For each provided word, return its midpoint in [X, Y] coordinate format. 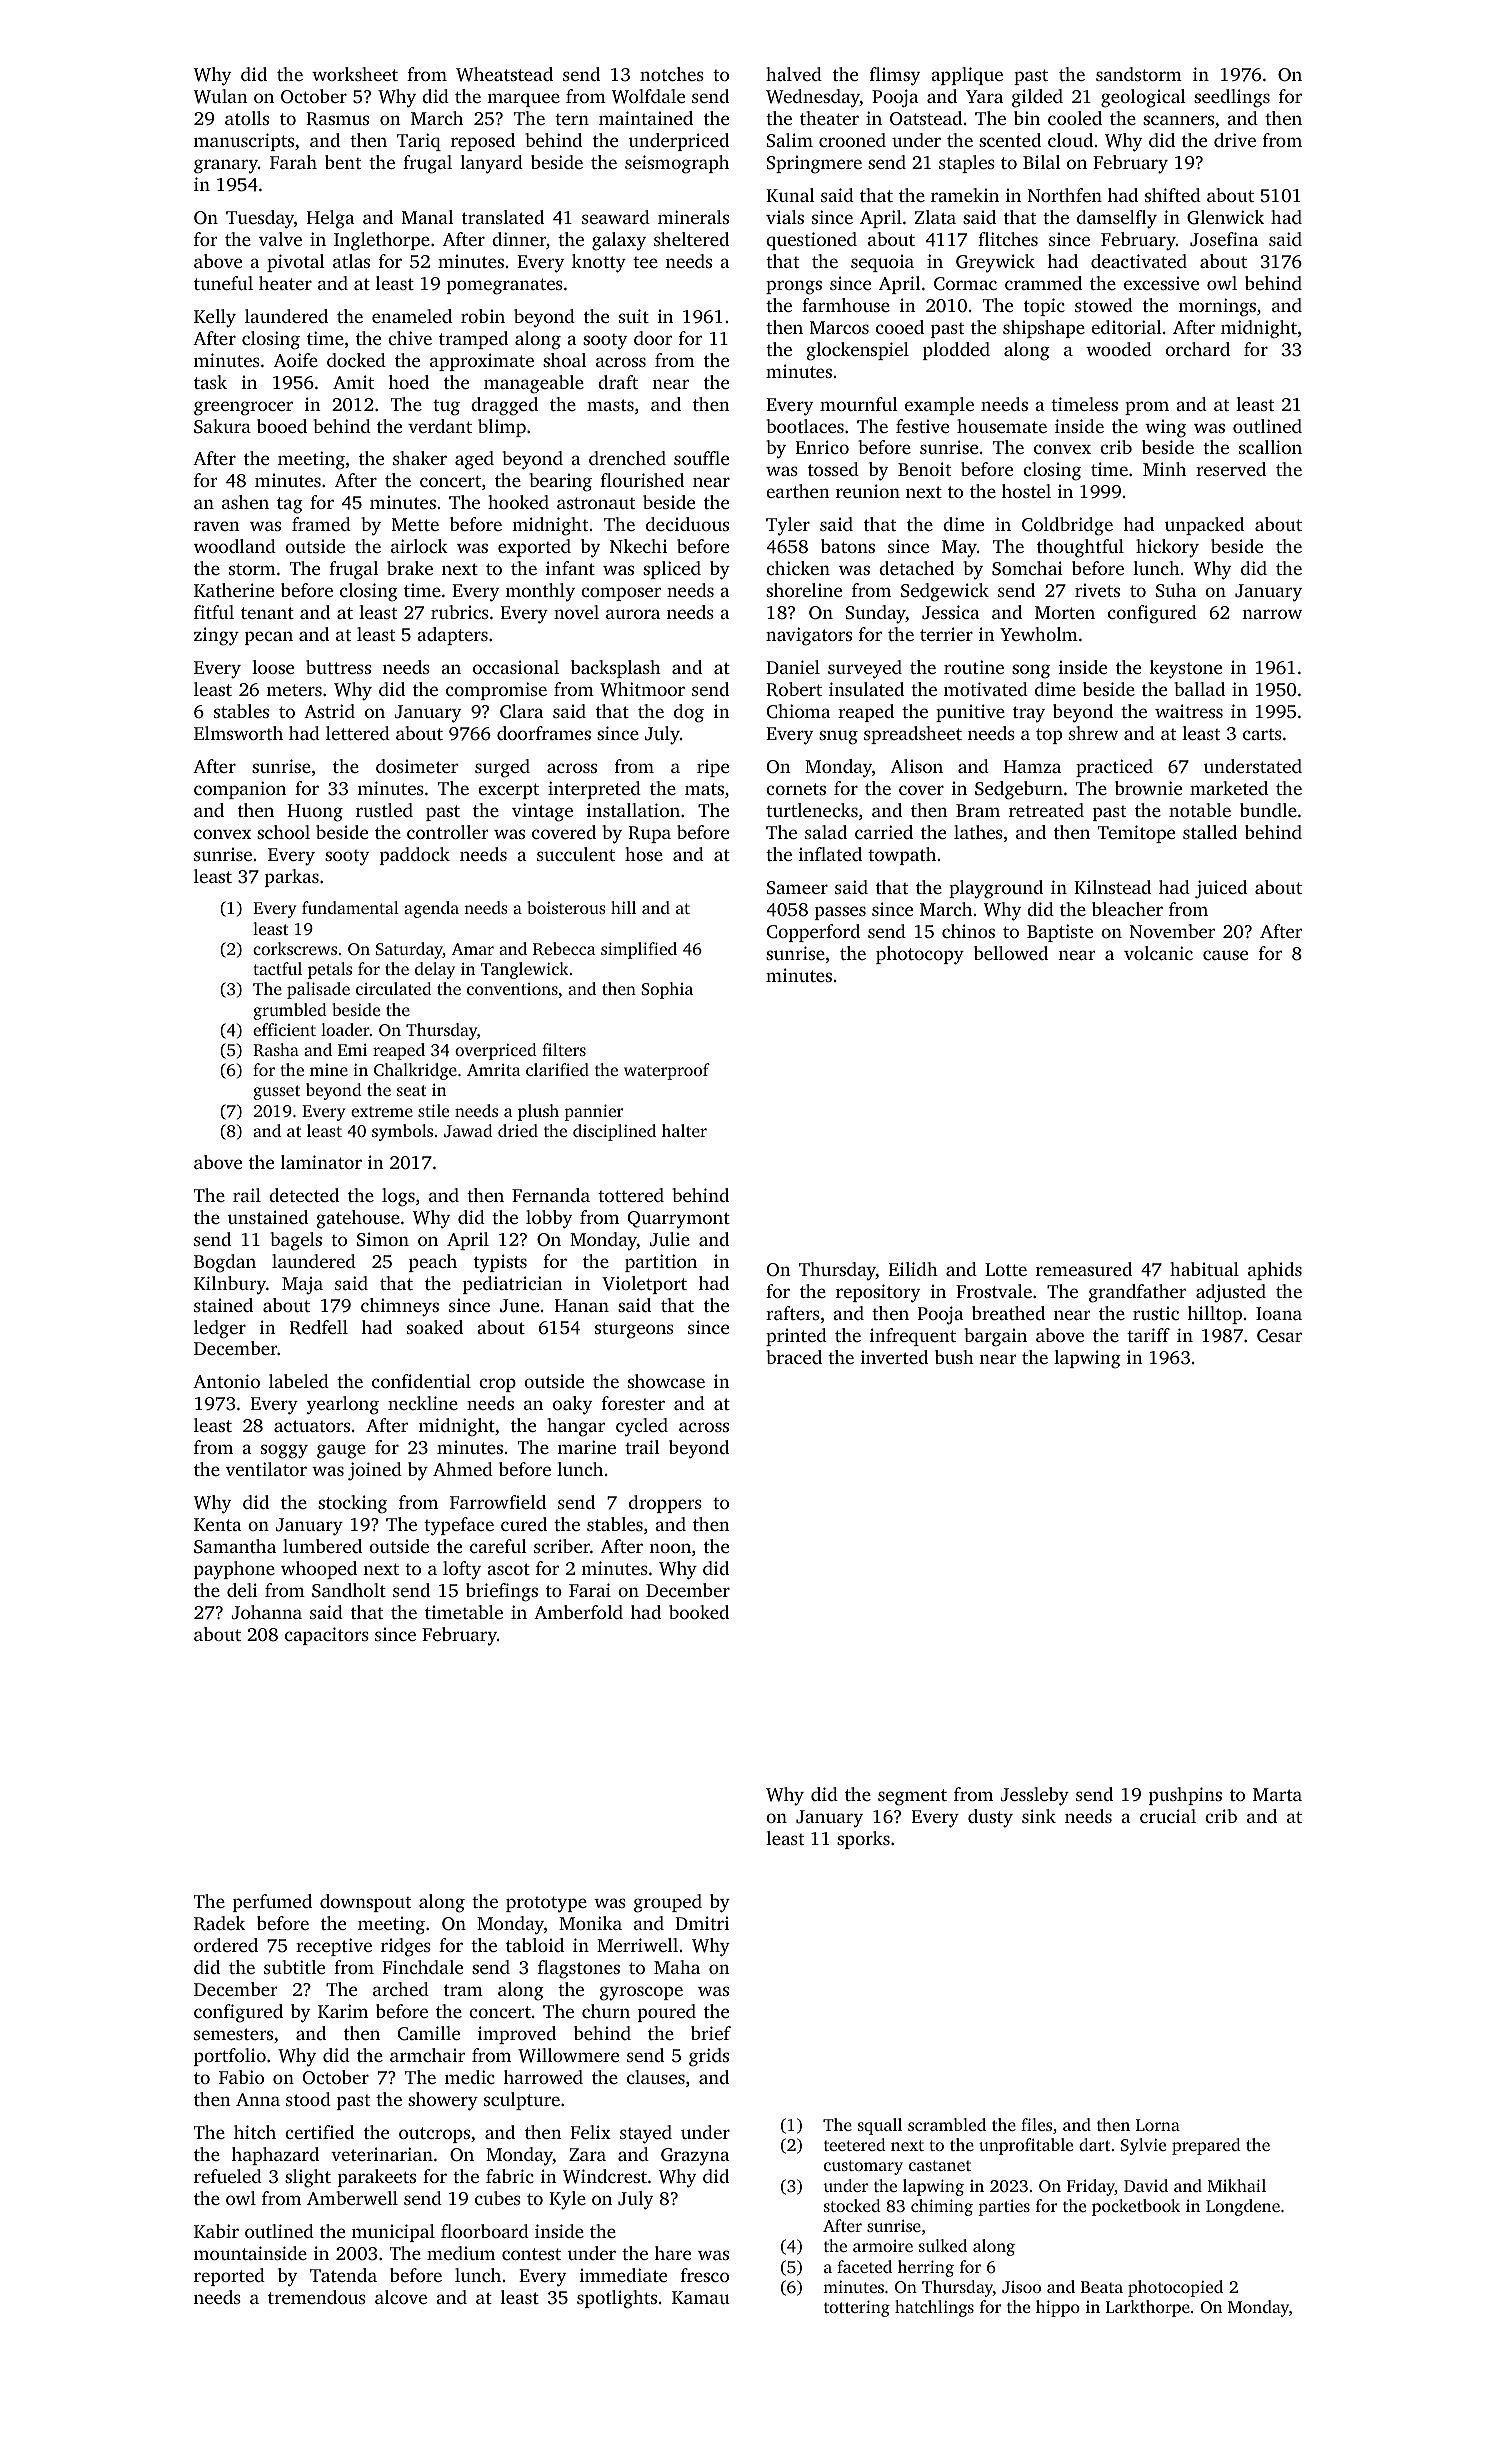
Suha [1176, 590]
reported [229, 2277]
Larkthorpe [1148, 2308]
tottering [857, 2308]
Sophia [667, 990]
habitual [1204, 1269]
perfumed [272, 1903]
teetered [855, 2144]
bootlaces [805, 426]
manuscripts [244, 142]
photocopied [1175, 2288]
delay [435, 970]
